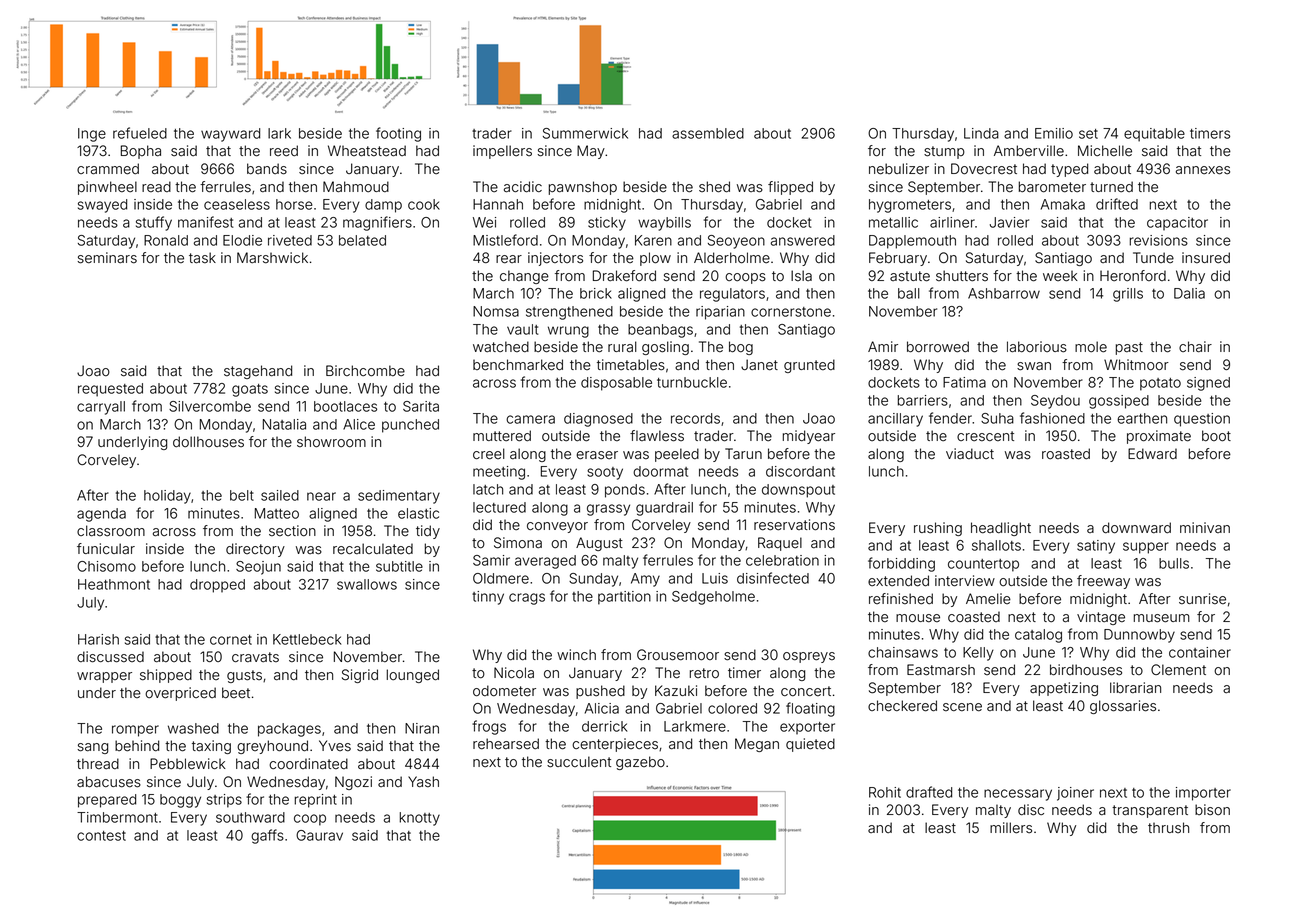 This image has height=924, width=1308. What do you see at coordinates (107, 258) in the image?
I see `seminars` at bounding box center [107, 258].
